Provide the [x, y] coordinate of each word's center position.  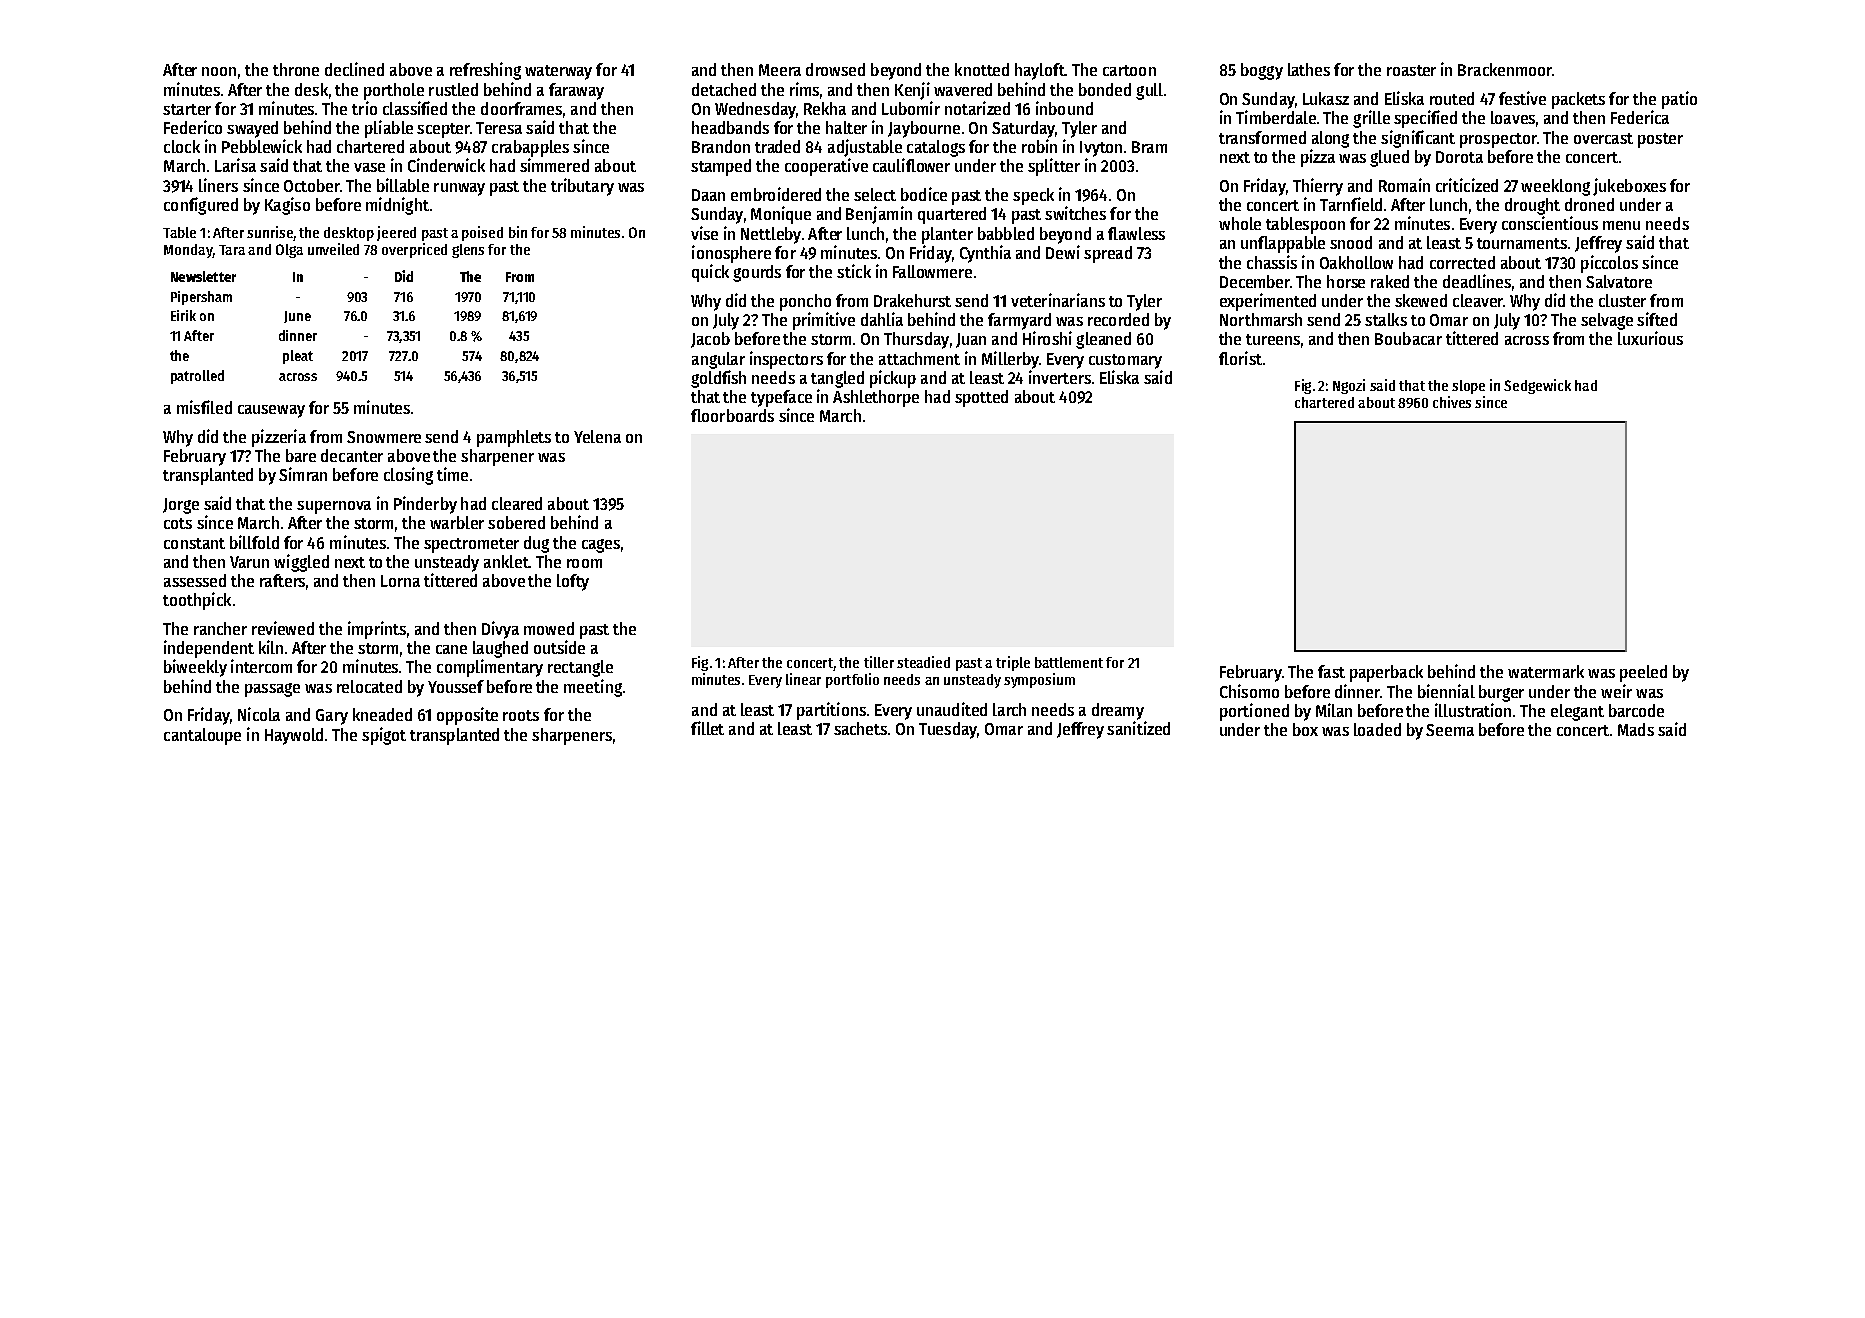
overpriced [414, 250]
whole [1240, 223]
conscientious [1550, 223]
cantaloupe [202, 736]
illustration [1473, 710]
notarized [977, 108]
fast [1331, 671]
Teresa [499, 128]
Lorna [400, 581]
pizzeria [279, 438]
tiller [879, 662]
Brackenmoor [1505, 69]
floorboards [732, 415]
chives [1452, 402]
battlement [1069, 662]
